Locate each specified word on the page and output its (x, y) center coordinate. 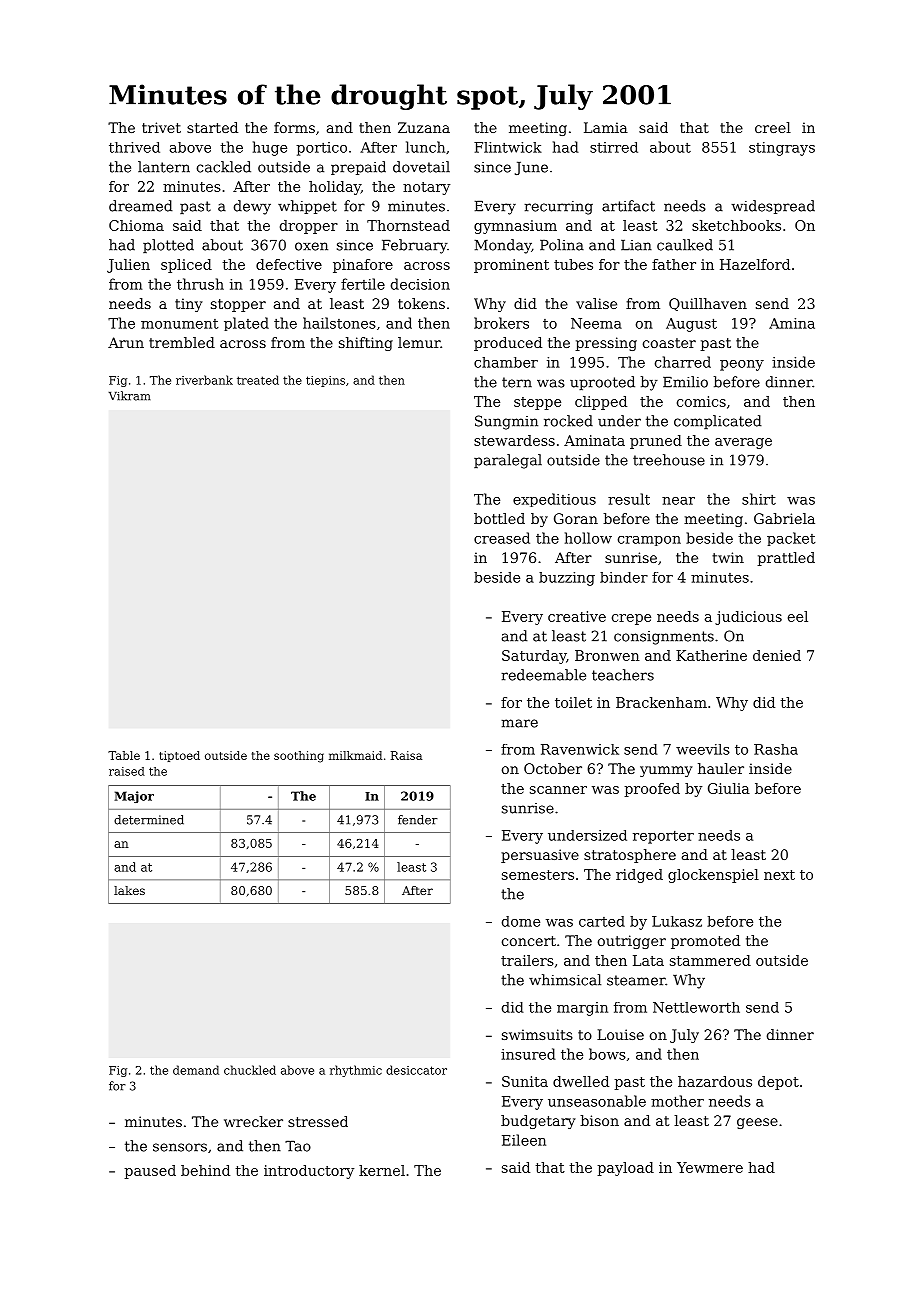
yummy (666, 771)
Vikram (130, 396)
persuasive (540, 856)
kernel (382, 1170)
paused (150, 1172)
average (743, 443)
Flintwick (508, 147)
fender (418, 820)
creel (773, 127)
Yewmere (710, 1167)
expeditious (554, 500)
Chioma (136, 225)
